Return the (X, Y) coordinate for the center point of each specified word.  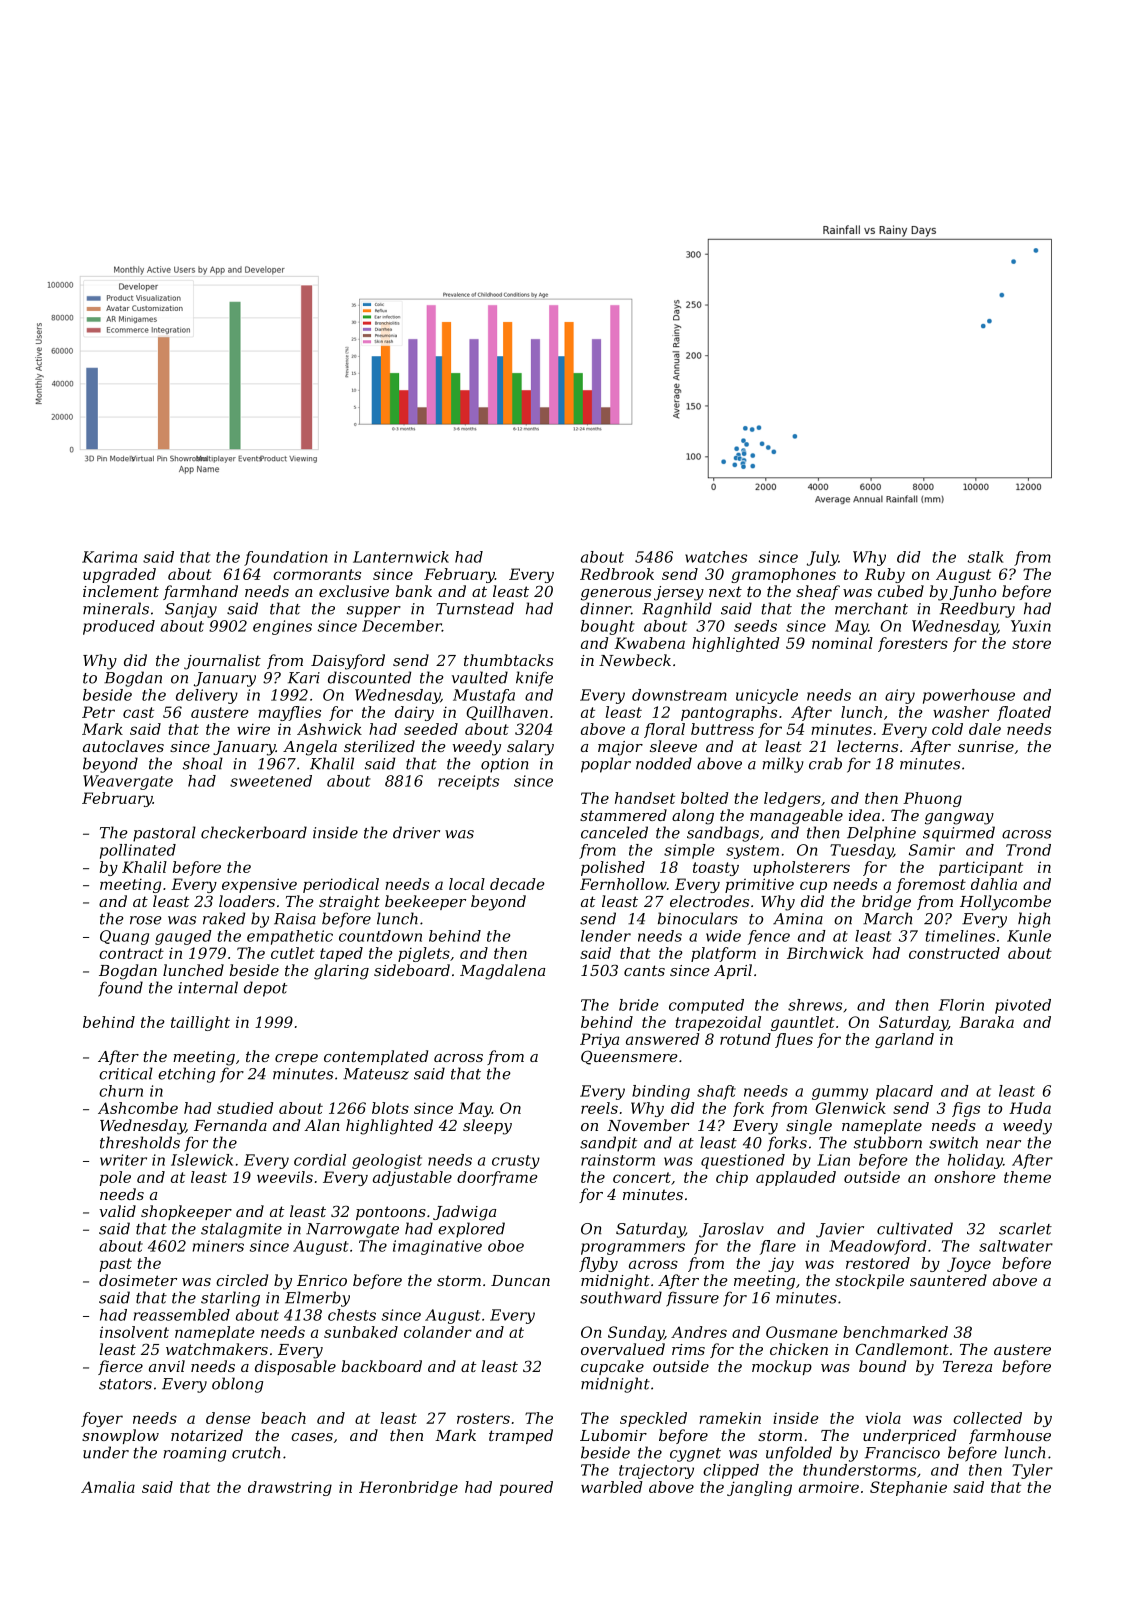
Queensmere (629, 1057)
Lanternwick (401, 557)
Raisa (295, 919)
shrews (815, 1005)
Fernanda (230, 1125)
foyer (102, 1419)
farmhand (200, 592)
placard (904, 1092)
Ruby (885, 575)
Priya (599, 1040)
